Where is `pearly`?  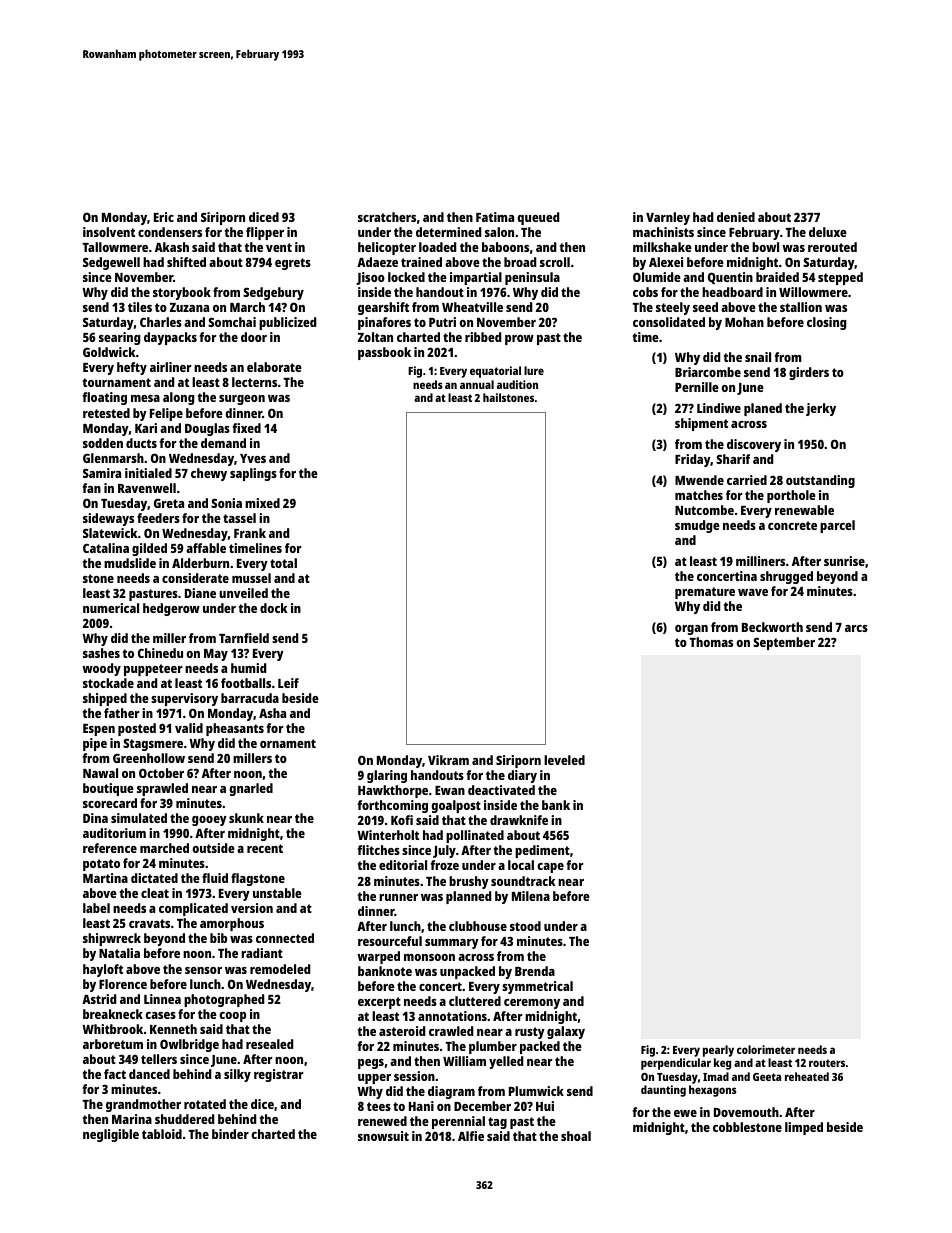
pearly is located at coordinates (718, 1051).
